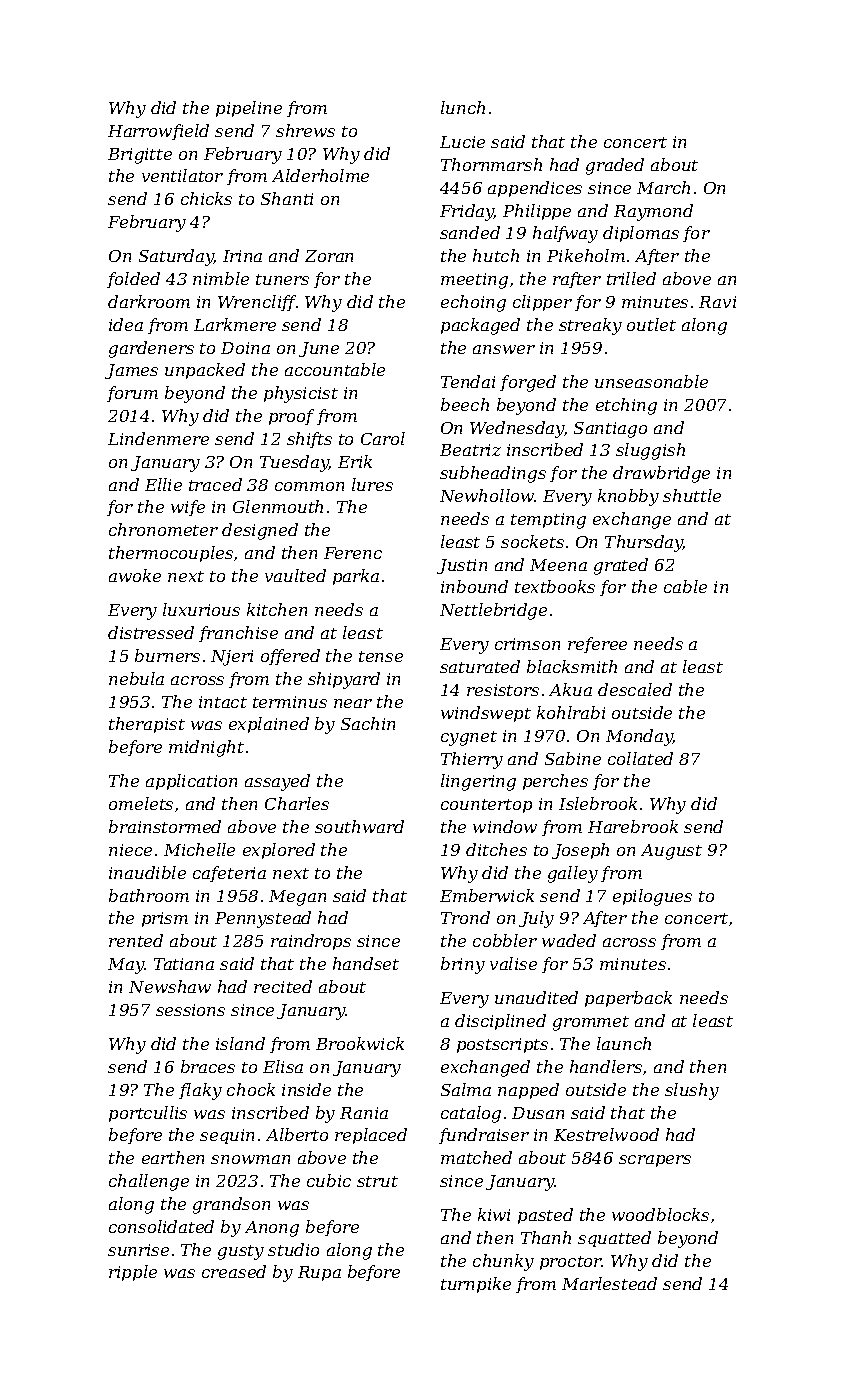  Describe the element at coordinates (628, 497) in the screenshot. I see `knobby` at that location.
